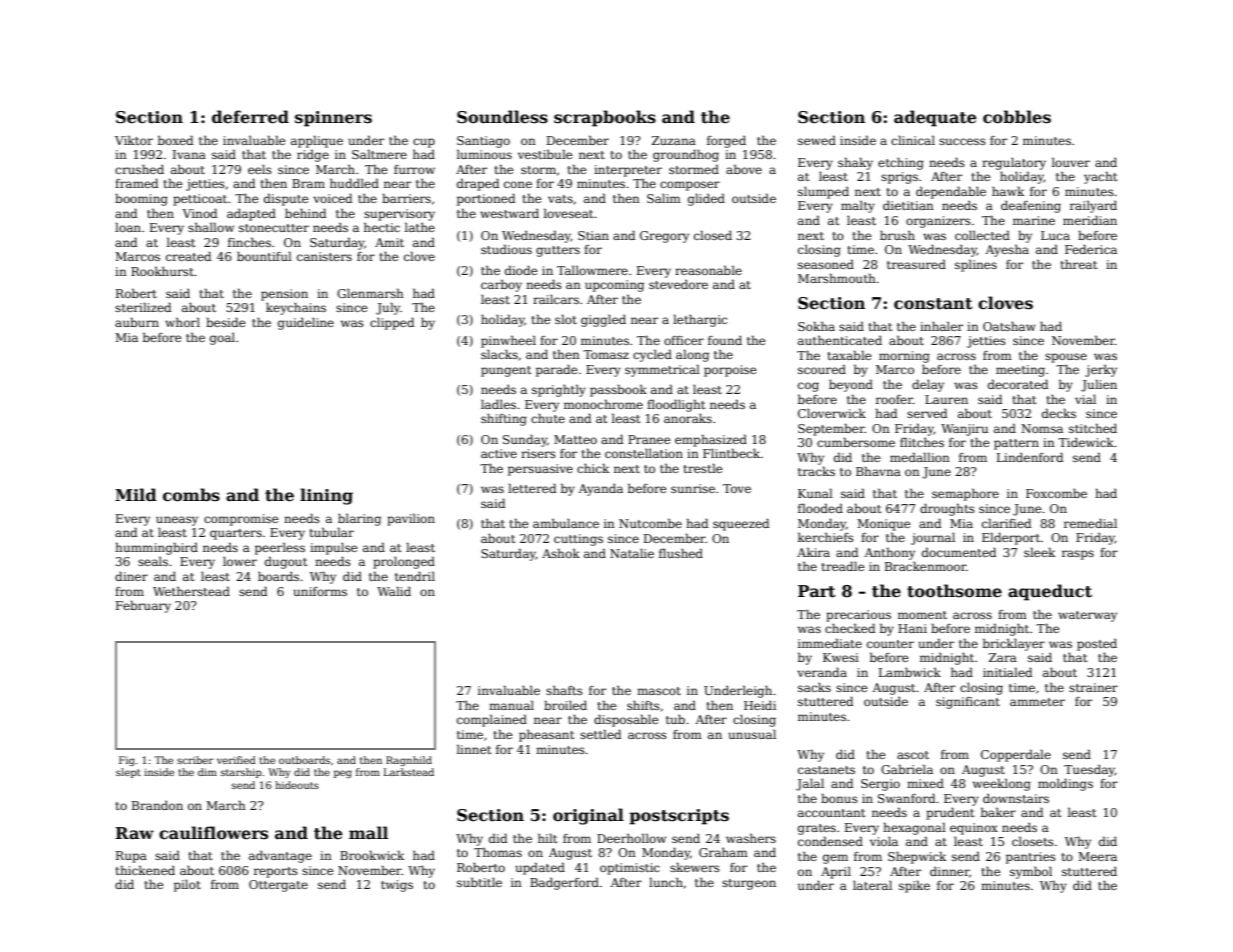  I want to click on Brandon, so click(157, 805).
